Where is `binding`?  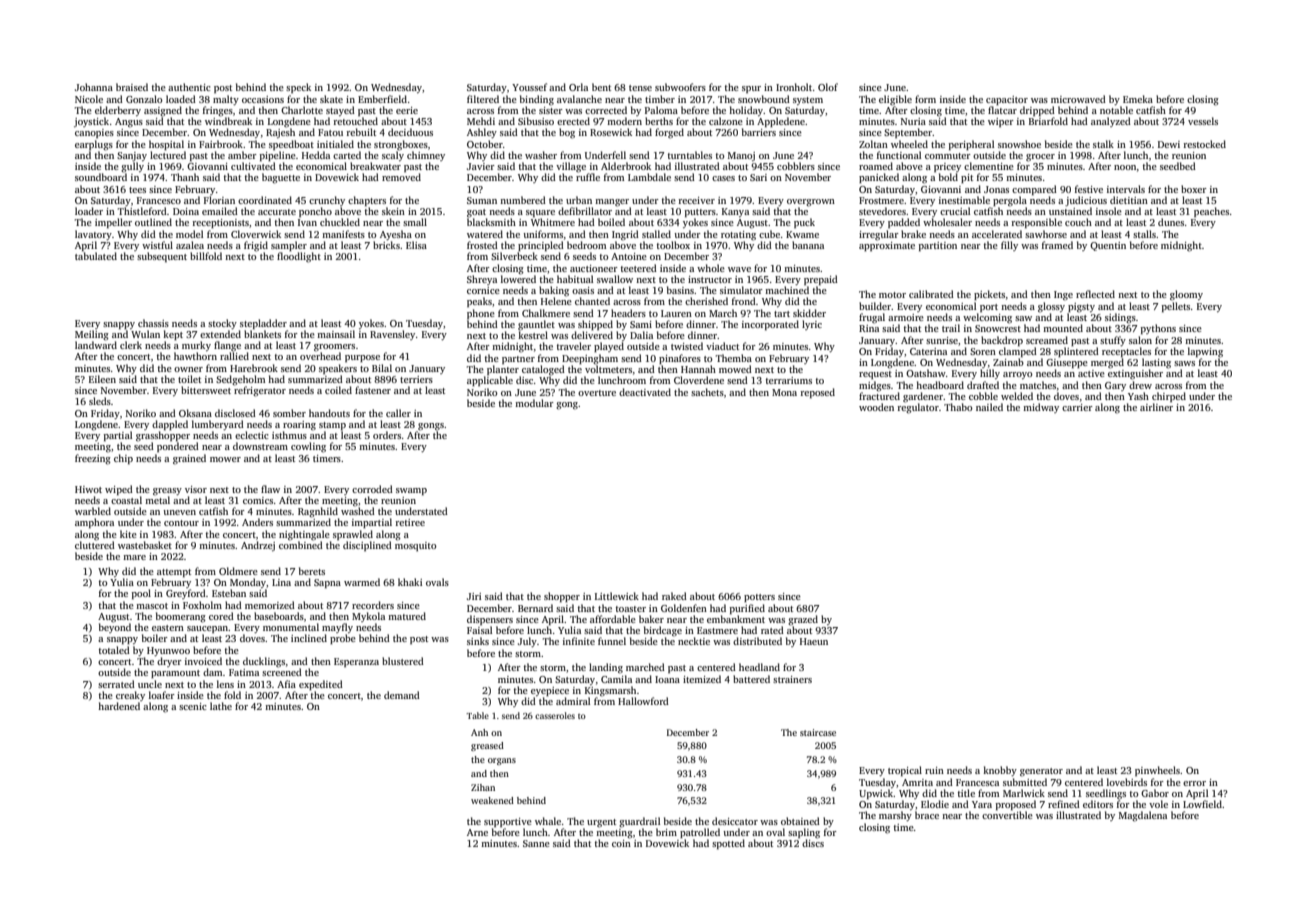
binding is located at coordinates (537, 100).
